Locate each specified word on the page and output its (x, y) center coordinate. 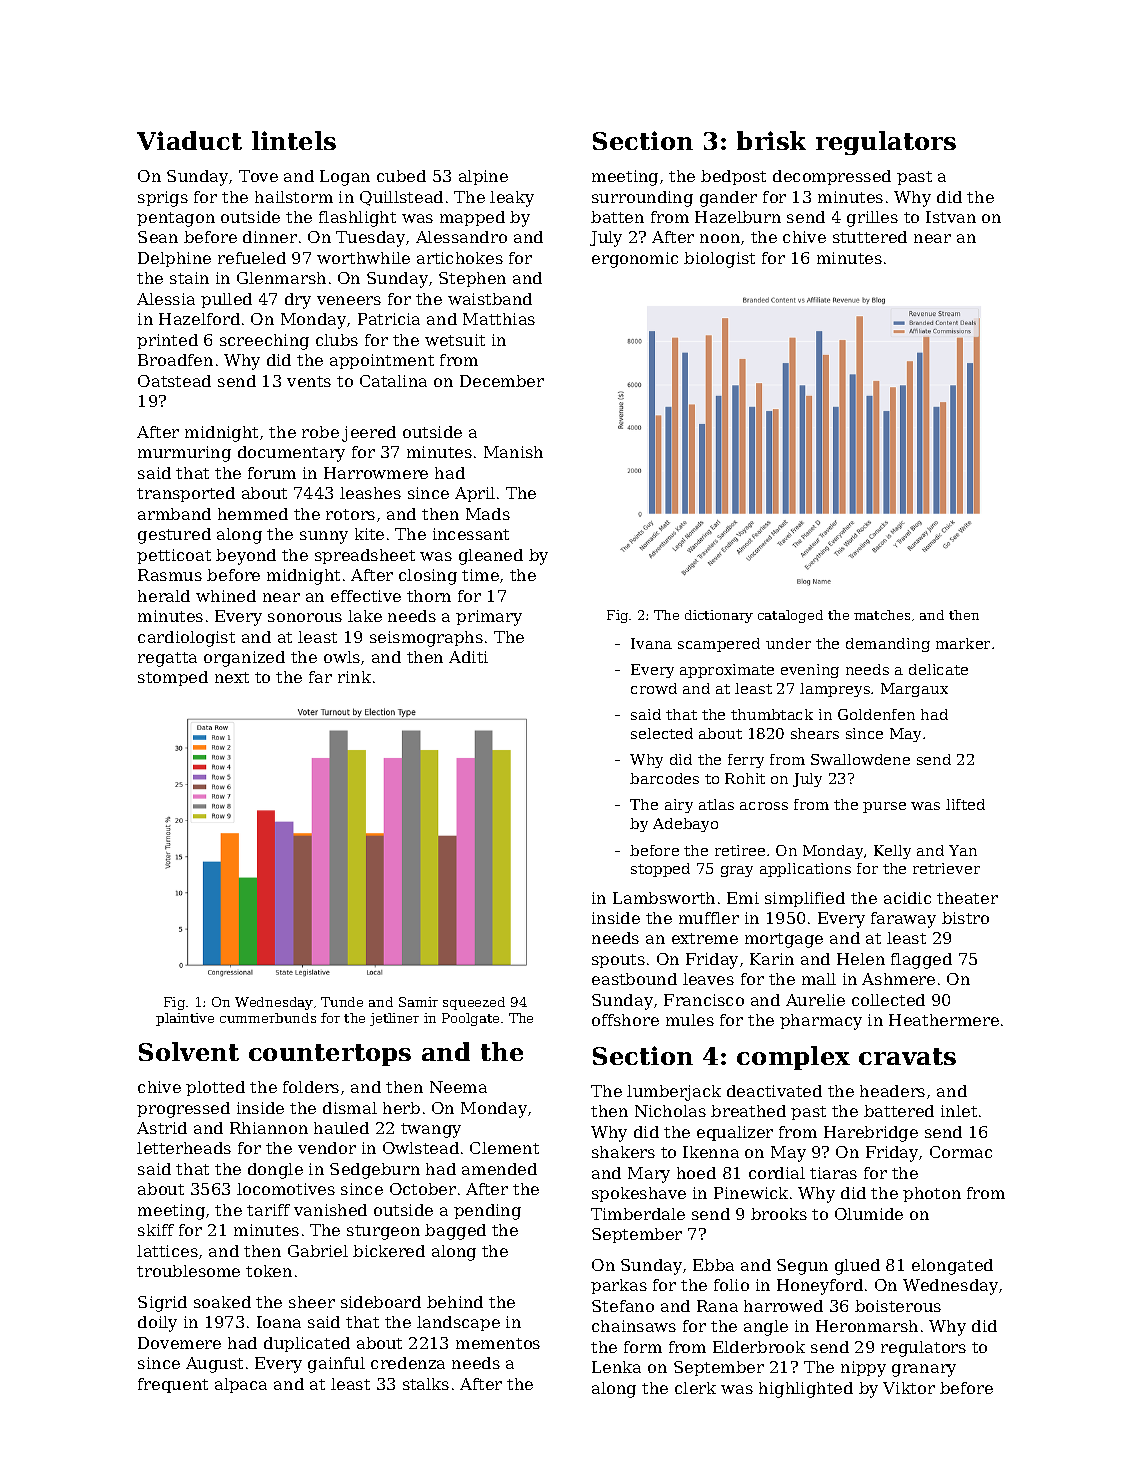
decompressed (832, 177)
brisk (771, 140)
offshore (625, 1020)
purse (884, 807)
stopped (660, 870)
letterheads (184, 1148)
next (232, 677)
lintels (294, 140)
